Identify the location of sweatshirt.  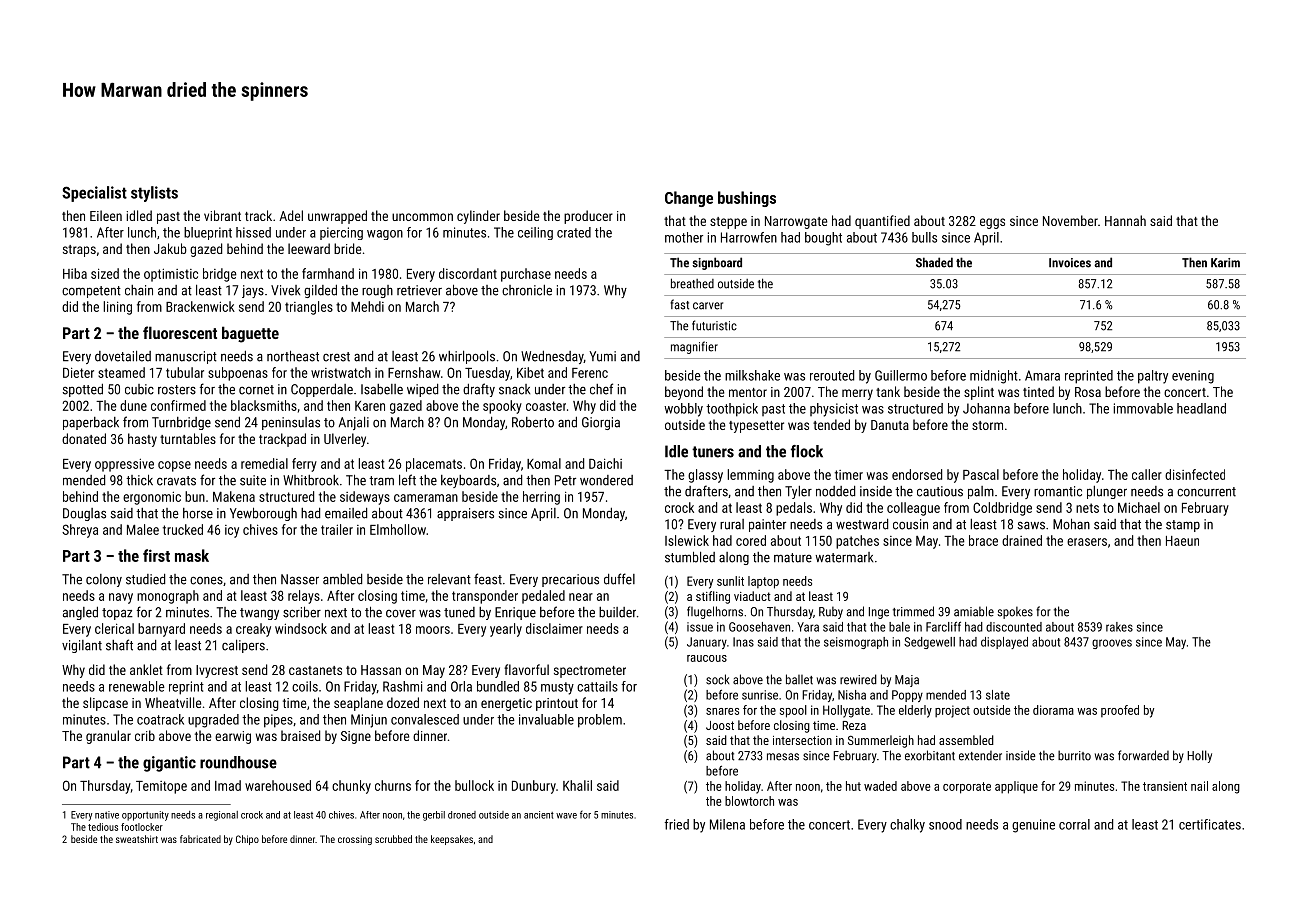
(137, 839).
